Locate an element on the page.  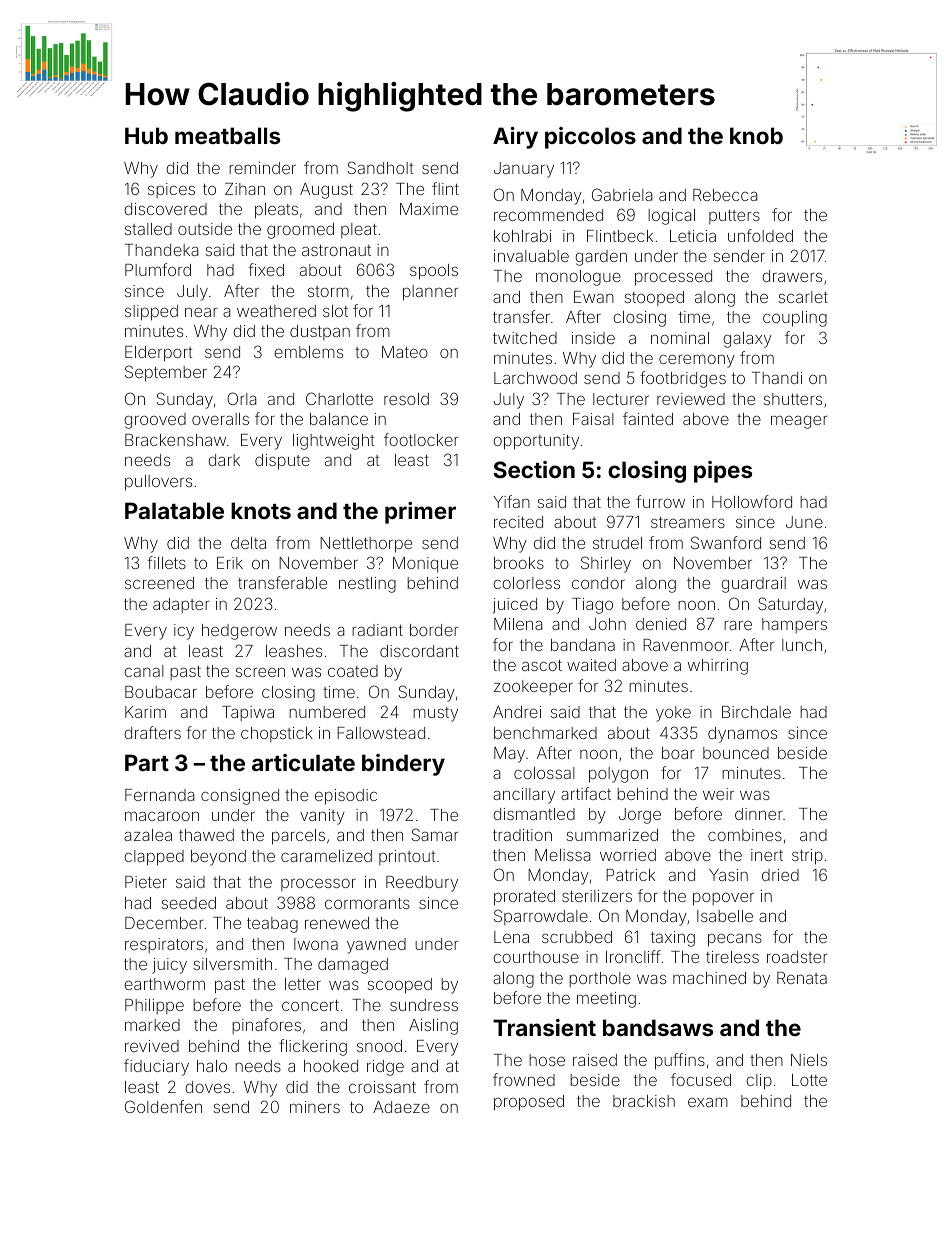
spools is located at coordinates (434, 272).
